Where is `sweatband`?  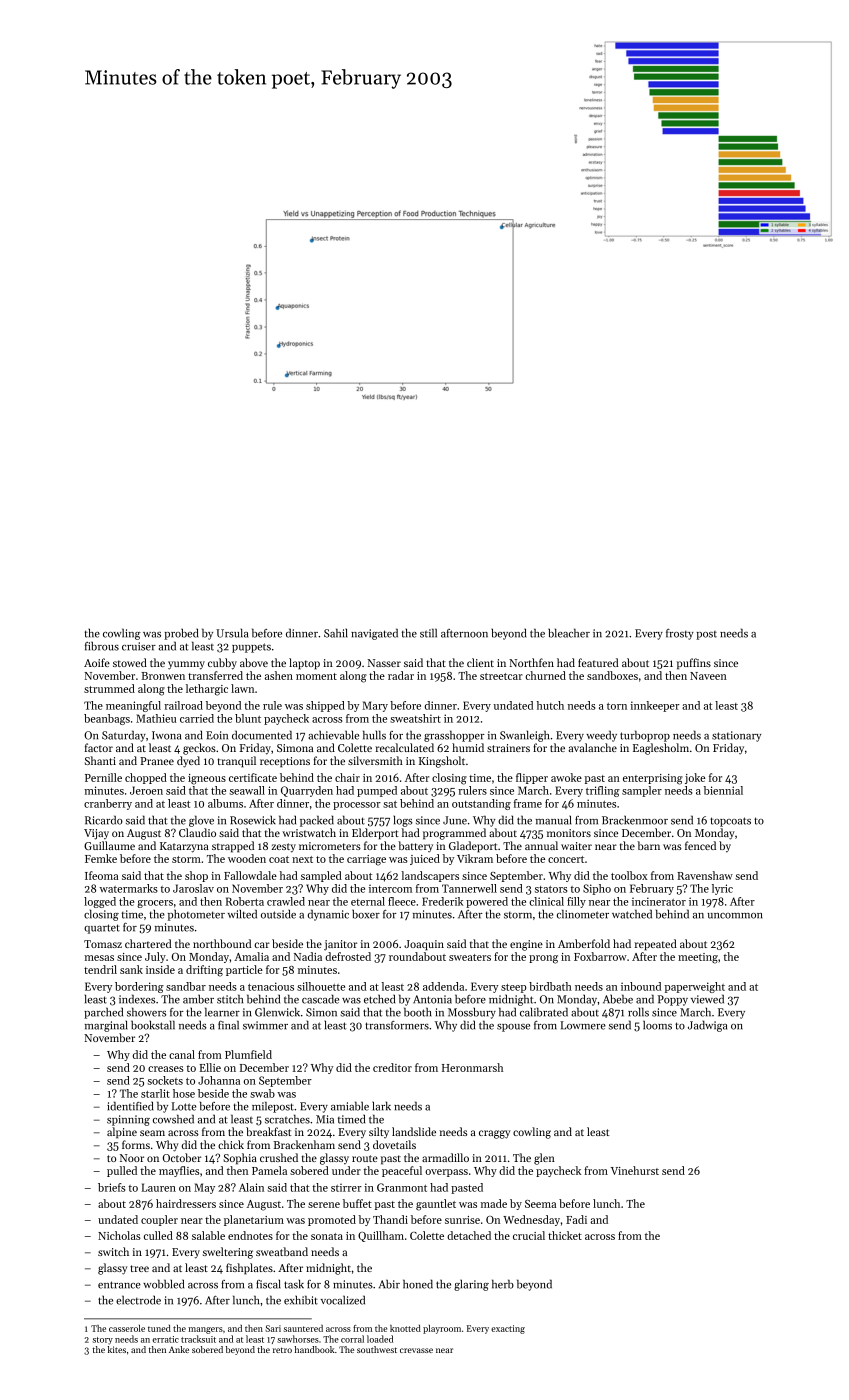
sweatband is located at coordinates (282, 1251).
